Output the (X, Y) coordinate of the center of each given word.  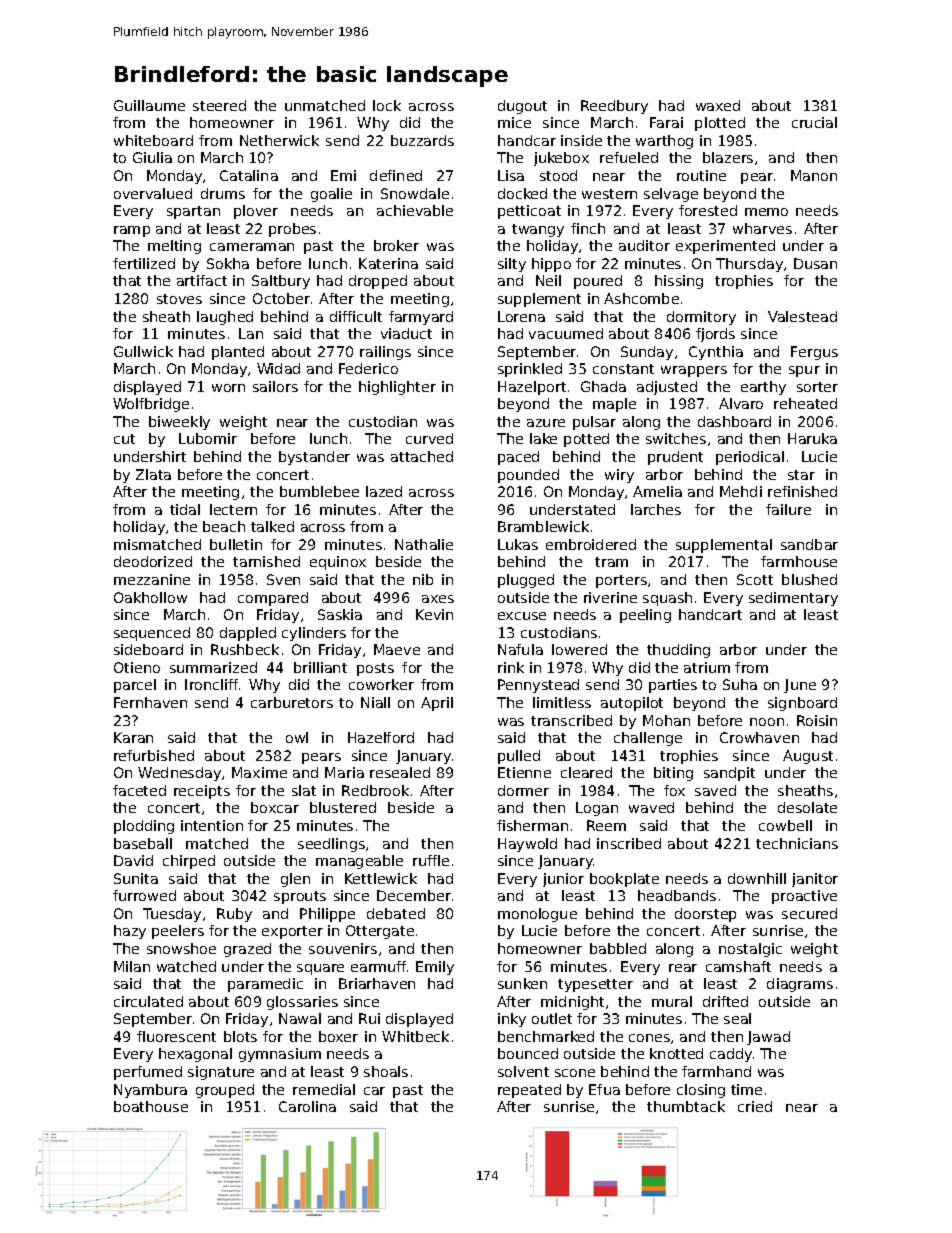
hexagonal (195, 1055)
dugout (522, 107)
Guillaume (149, 105)
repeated (529, 1091)
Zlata (153, 474)
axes (438, 599)
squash (667, 599)
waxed (718, 105)
